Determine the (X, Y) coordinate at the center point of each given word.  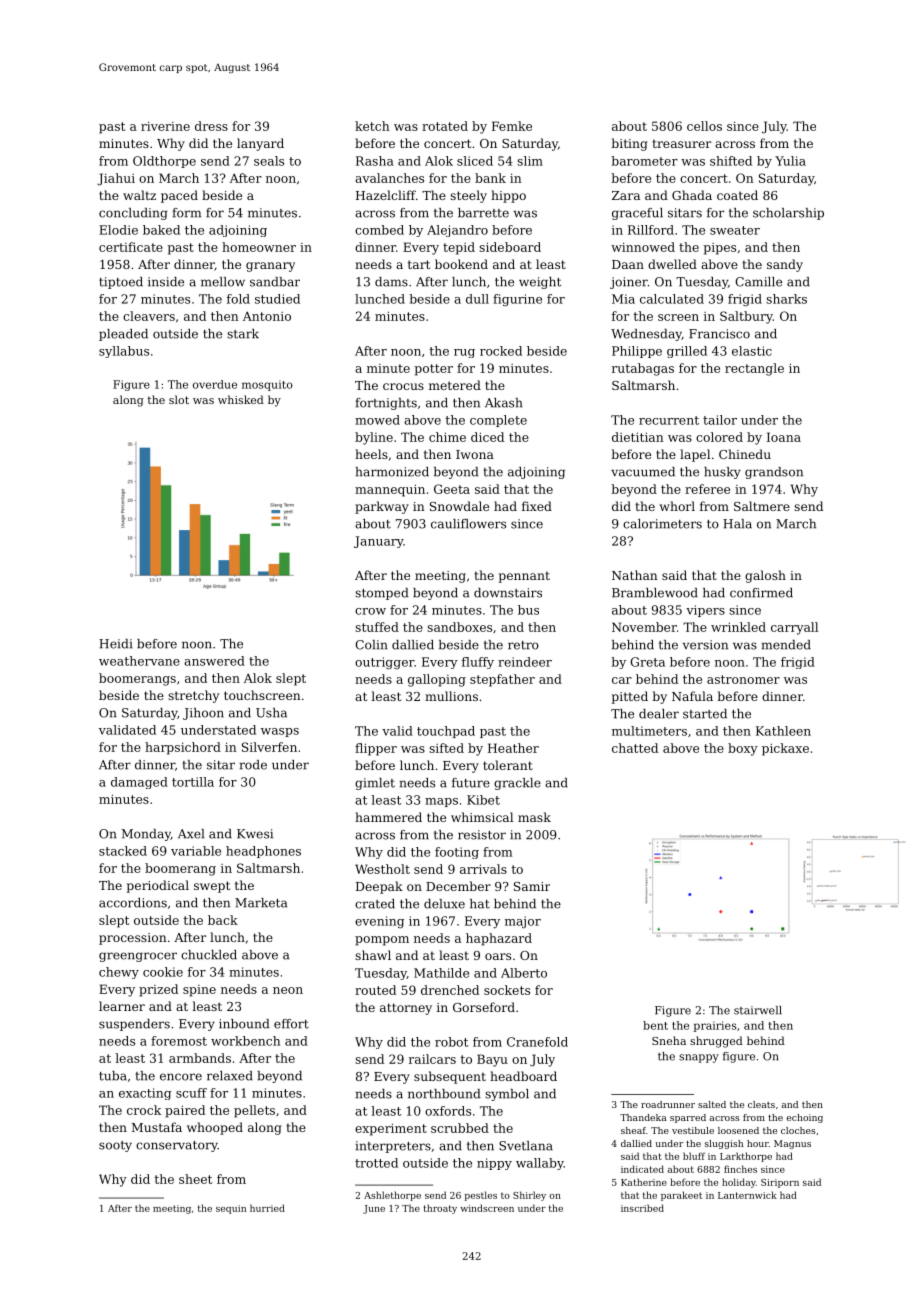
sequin (231, 1209)
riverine (165, 126)
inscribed (642, 1208)
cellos (704, 126)
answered (214, 661)
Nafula (692, 696)
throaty (440, 1209)
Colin (371, 645)
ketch (372, 126)
